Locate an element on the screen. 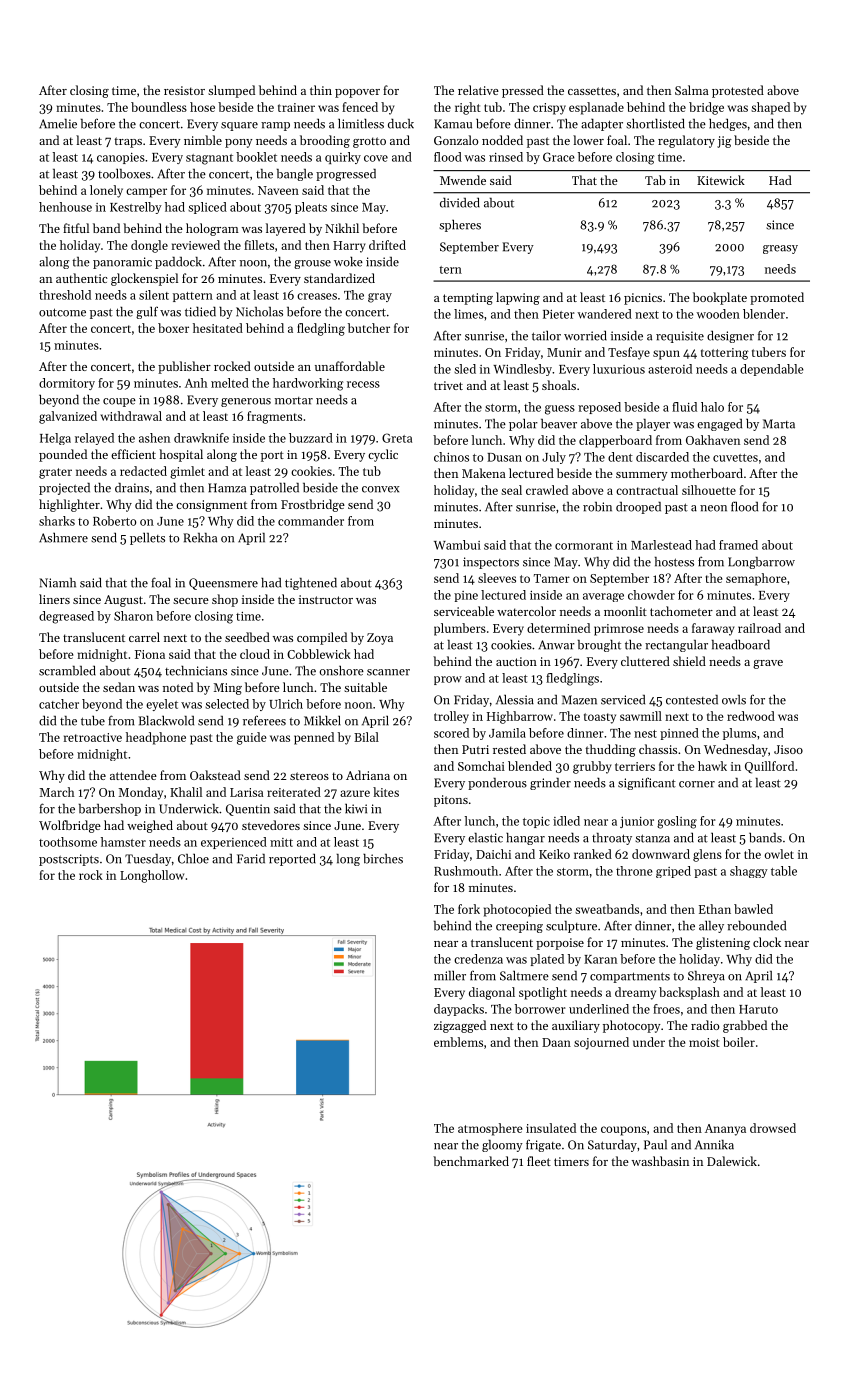 Image resolution: width=849 pixels, height=1400 pixels. fleet is located at coordinates (539, 1161).
